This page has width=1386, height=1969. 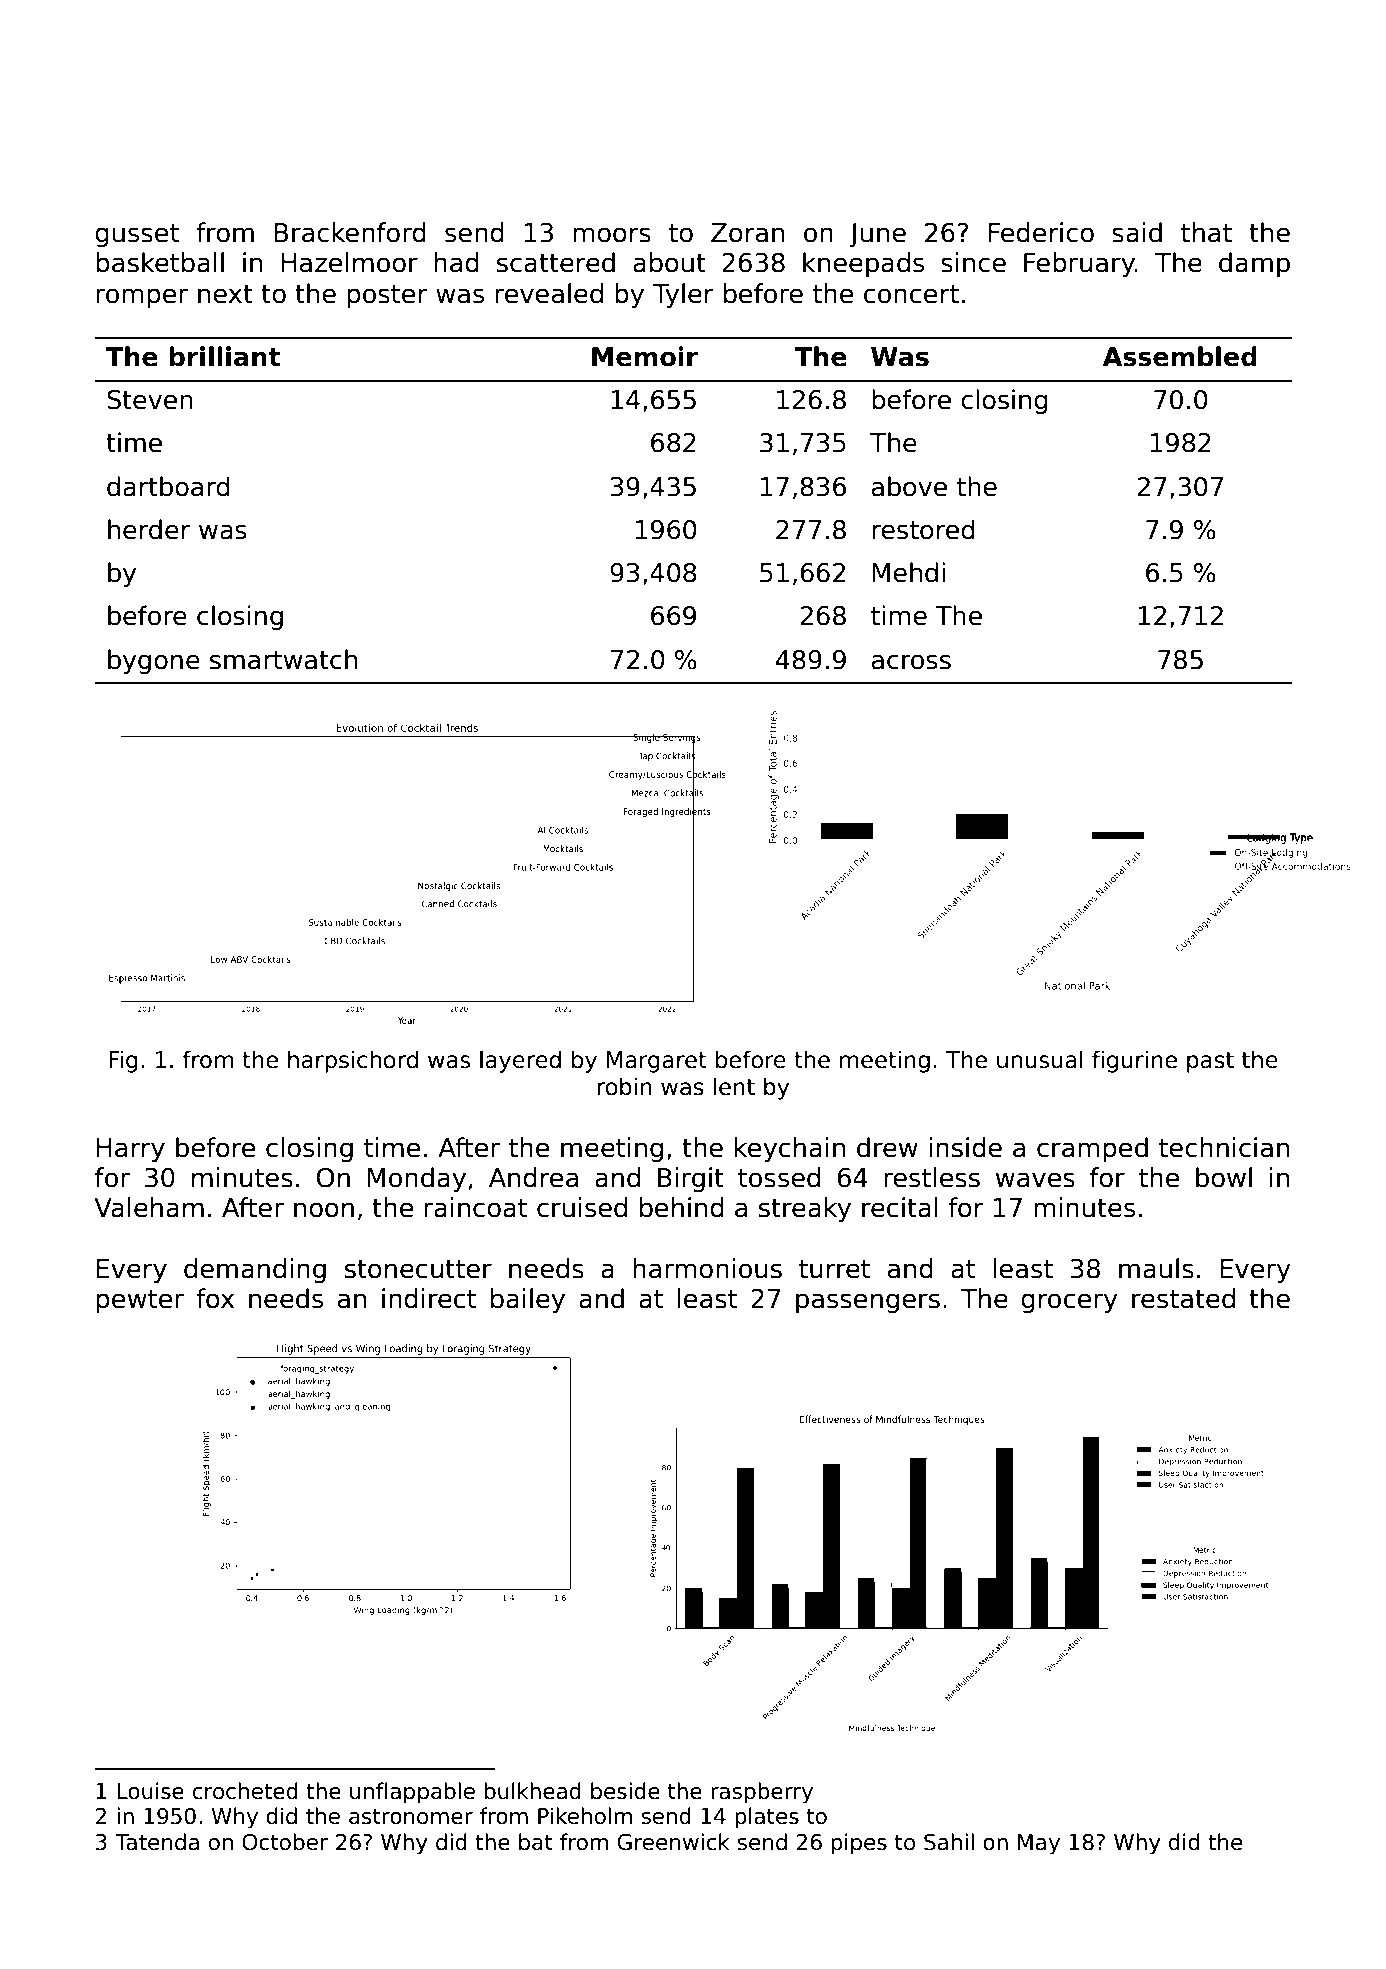 What do you see at coordinates (142, 298) in the page?
I see `romper` at bounding box center [142, 298].
